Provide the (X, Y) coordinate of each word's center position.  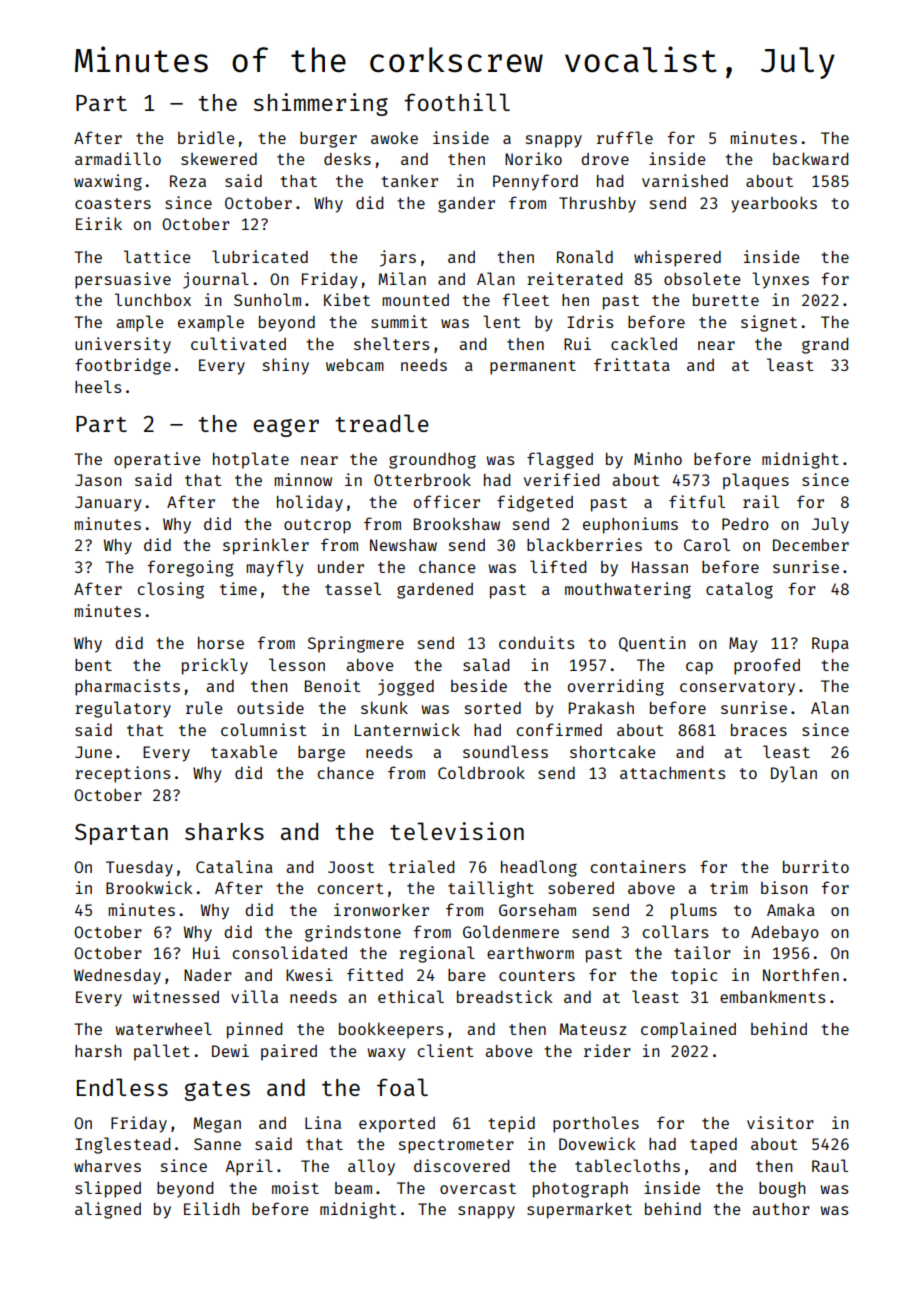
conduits (536, 642)
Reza (188, 181)
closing (170, 590)
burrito (816, 866)
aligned (108, 1210)
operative (157, 460)
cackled (644, 343)
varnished (685, 180)
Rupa (830, 645)
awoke (394, 138)
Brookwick (149, 887)
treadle (382, 423)
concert (350, 888)
